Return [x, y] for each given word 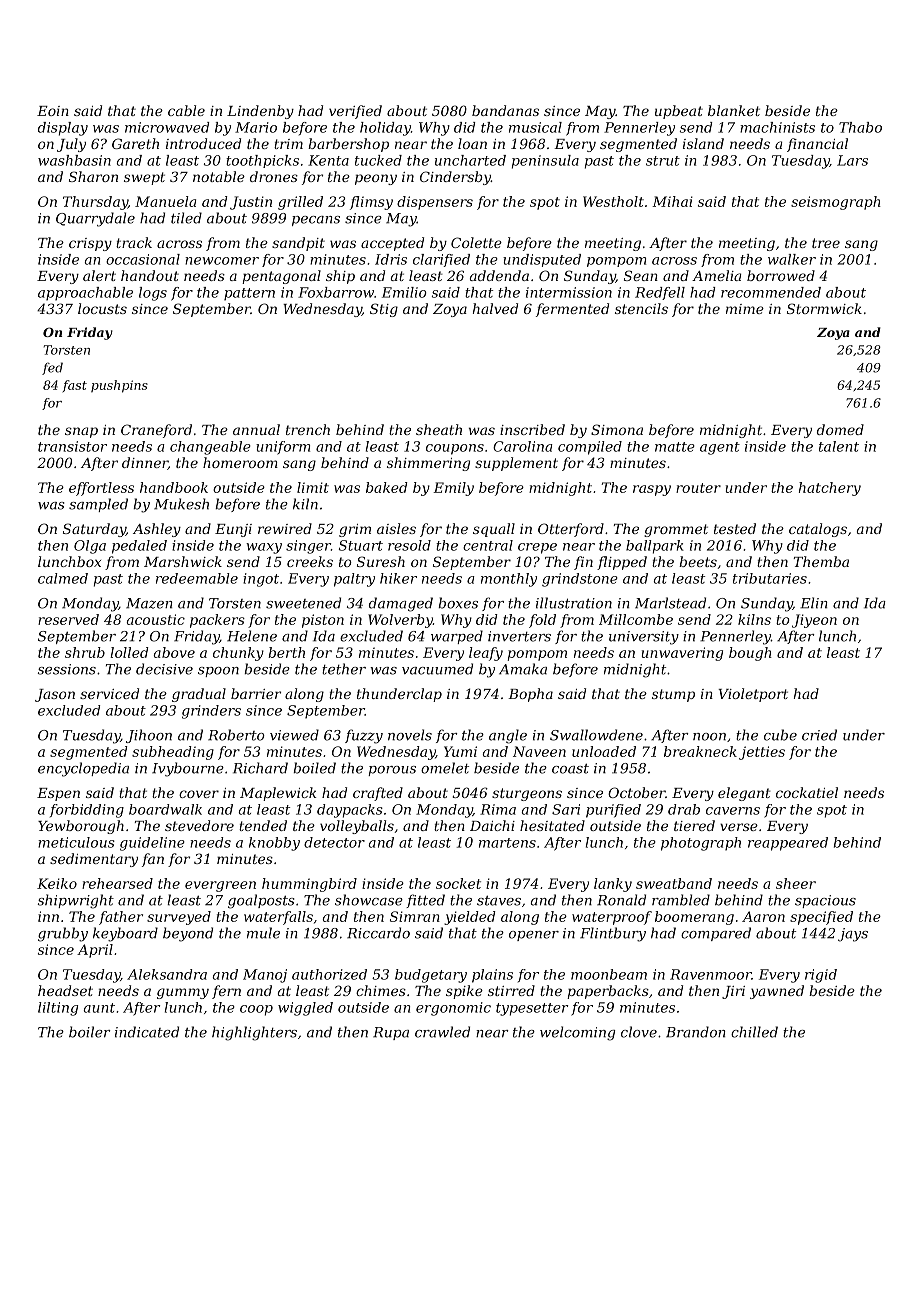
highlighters [254, 1033]
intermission [569, 292]
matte [675, 447]
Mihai [672, 201]
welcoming [577, 1033]
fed [52, 368]
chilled [754, 1032]
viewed [294, 735]
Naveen [539, 751]
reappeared [788, 844]
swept [144, 178]
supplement [516, 464]
